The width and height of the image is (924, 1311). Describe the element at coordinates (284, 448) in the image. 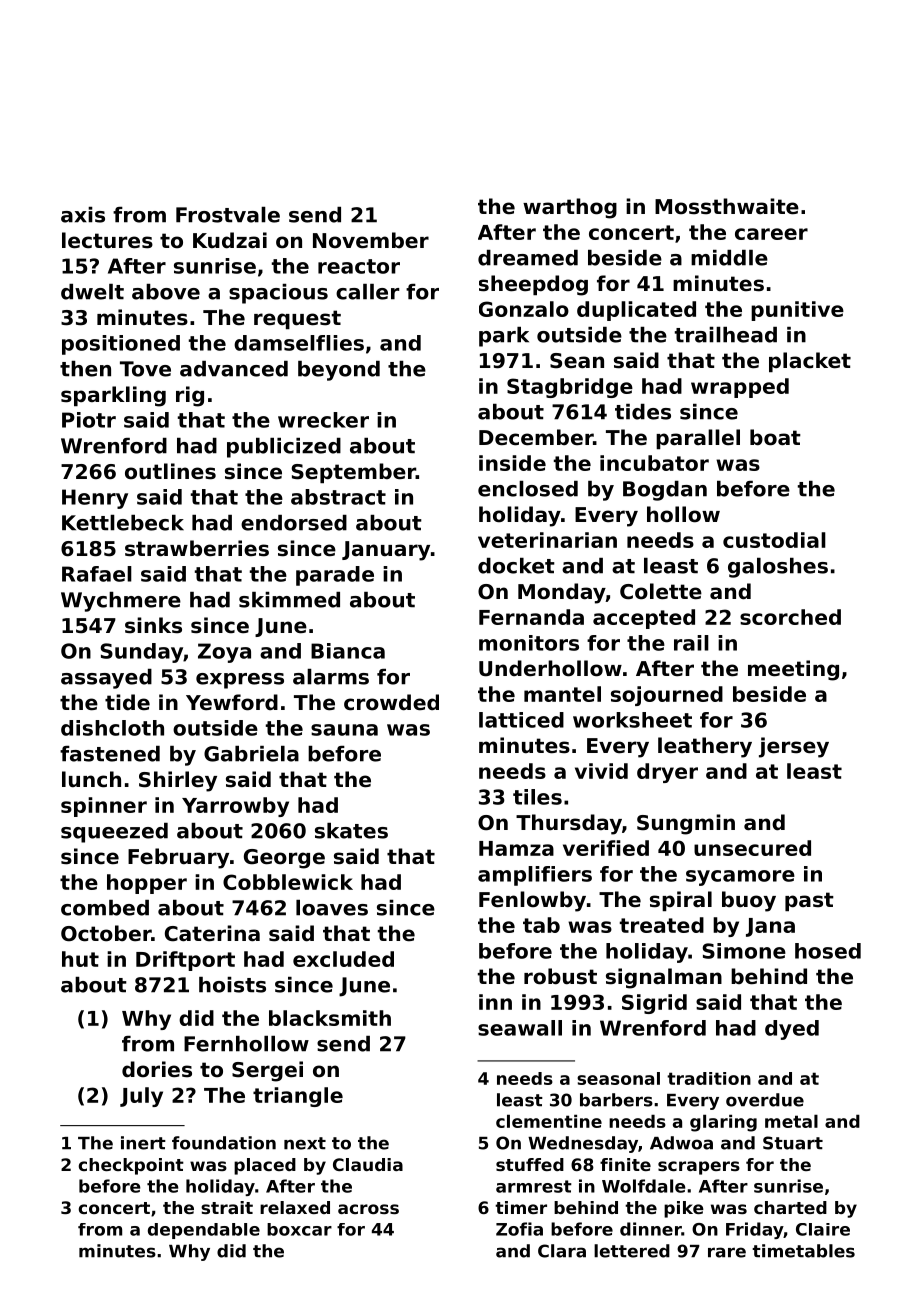

I see `publicized` at that location.
